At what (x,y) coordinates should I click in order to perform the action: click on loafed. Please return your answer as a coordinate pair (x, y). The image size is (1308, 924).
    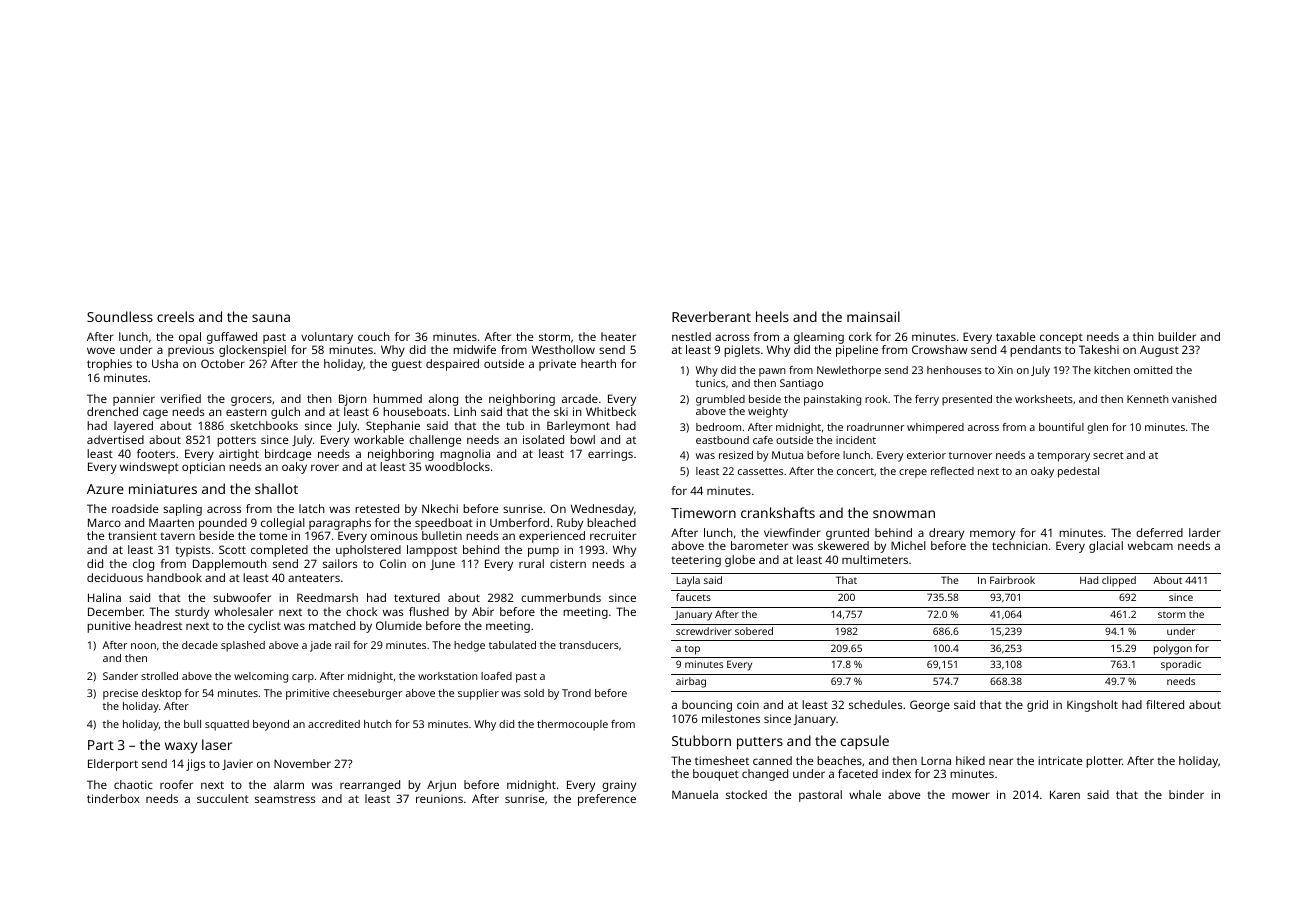
    Looking at the image, I should click on (496, 676).
